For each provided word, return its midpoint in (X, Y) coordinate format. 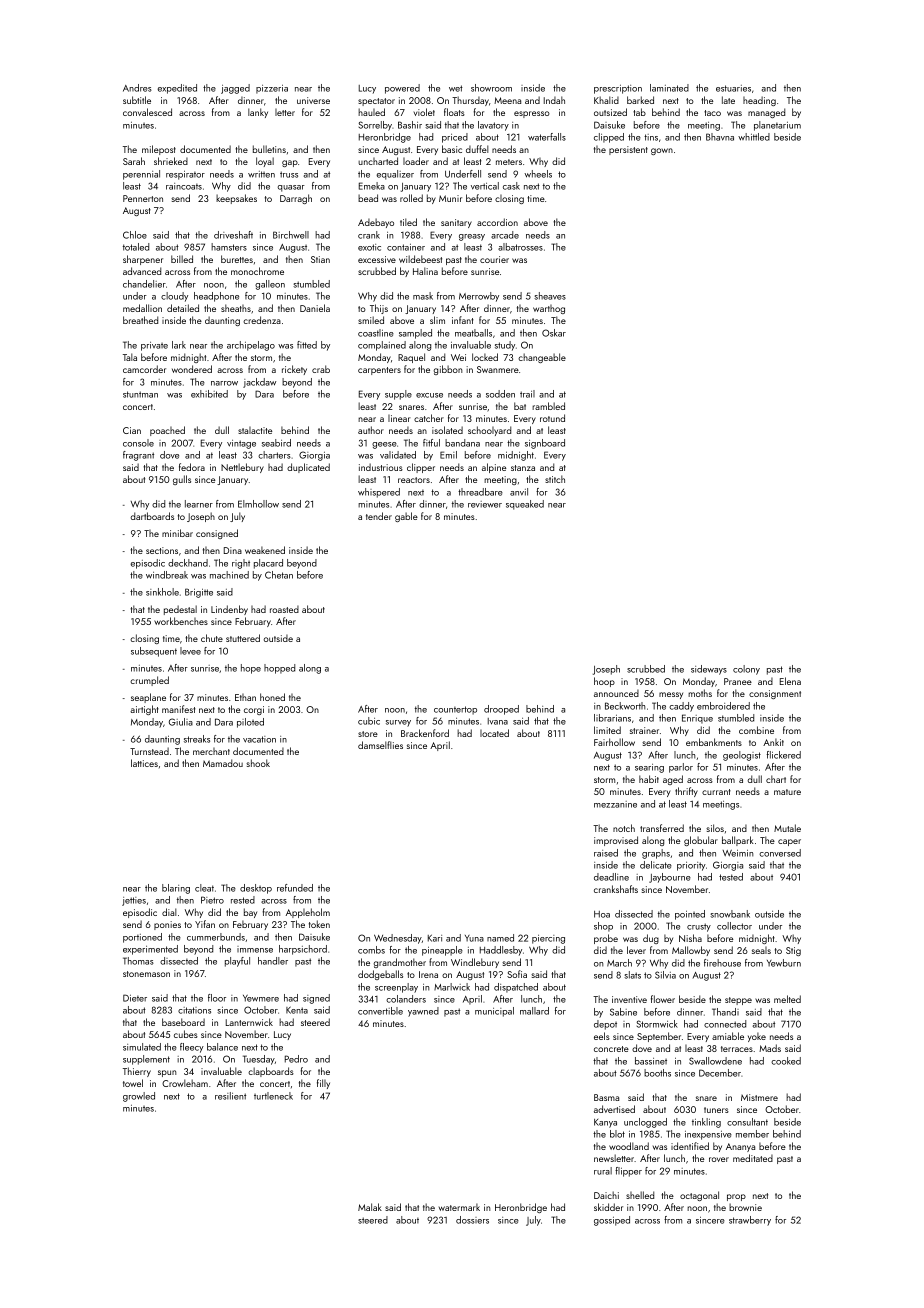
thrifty (686, 792)
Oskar (554, 333)
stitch (555, 479)
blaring (176, 889)
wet (456, 88)
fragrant (138, 456)
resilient (230, 1096)
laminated (669, 88)
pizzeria (272, 89)
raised (606, 853)
